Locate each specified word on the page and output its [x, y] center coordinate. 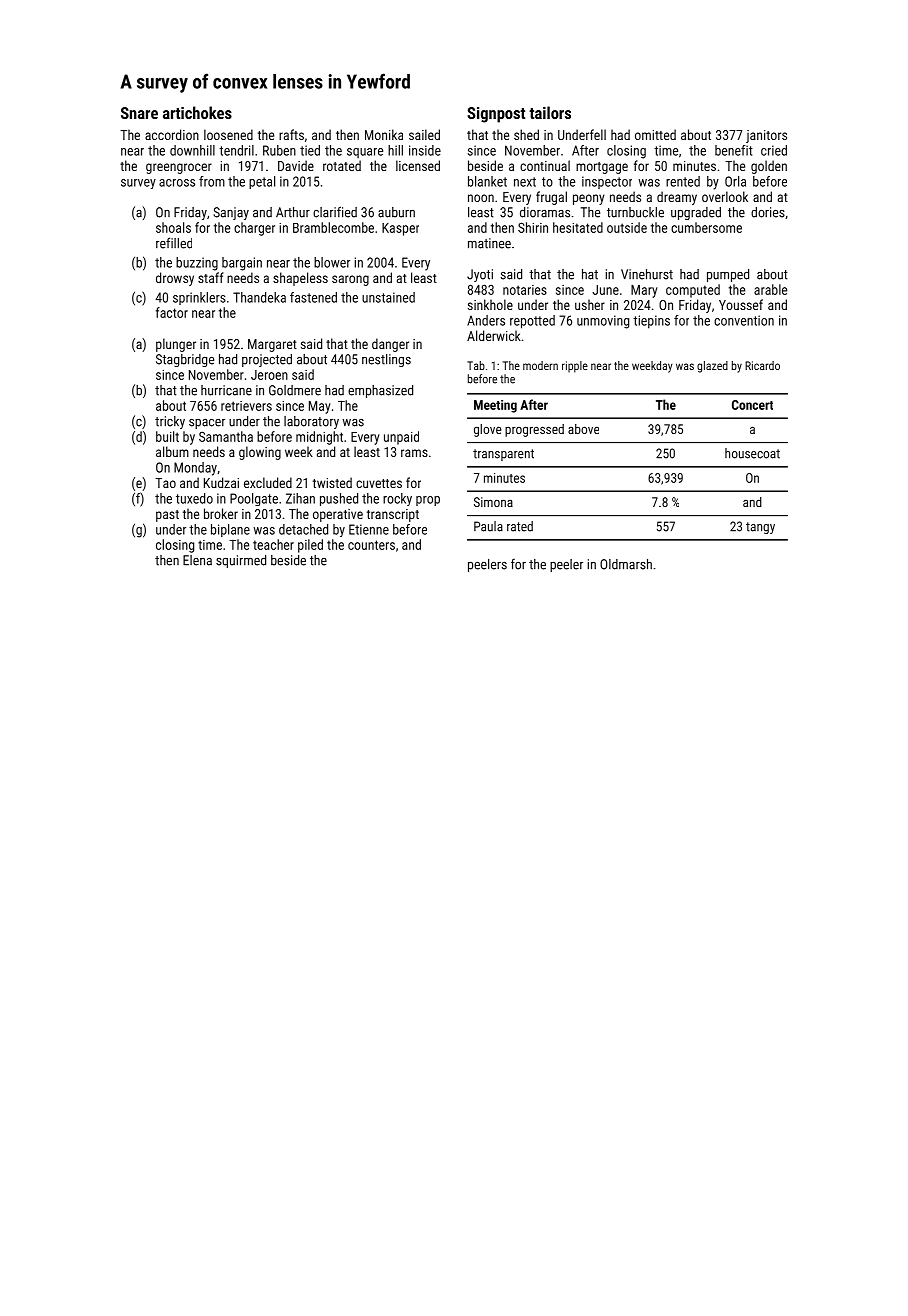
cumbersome [706, 227]
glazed [712, 367]
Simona [493, 502]
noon [481, 198]
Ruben [279, 150]
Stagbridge [185, 360]
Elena [197, 560]
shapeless [300, 279]
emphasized [380, 391]
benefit [734, 150]
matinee [489, 243]
